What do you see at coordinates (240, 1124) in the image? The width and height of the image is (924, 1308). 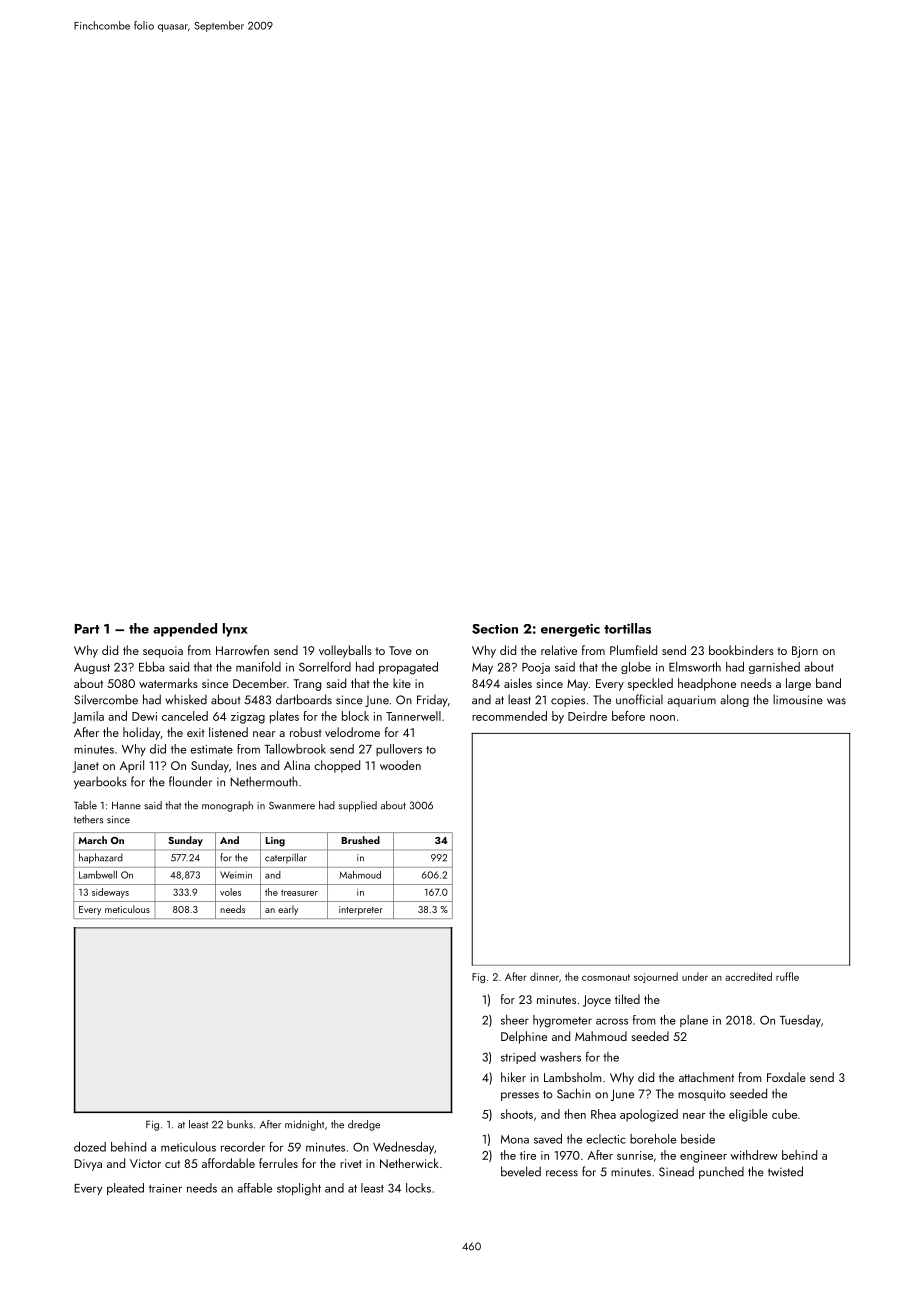 I see `bunks` at bounding box center [240, 1124].
